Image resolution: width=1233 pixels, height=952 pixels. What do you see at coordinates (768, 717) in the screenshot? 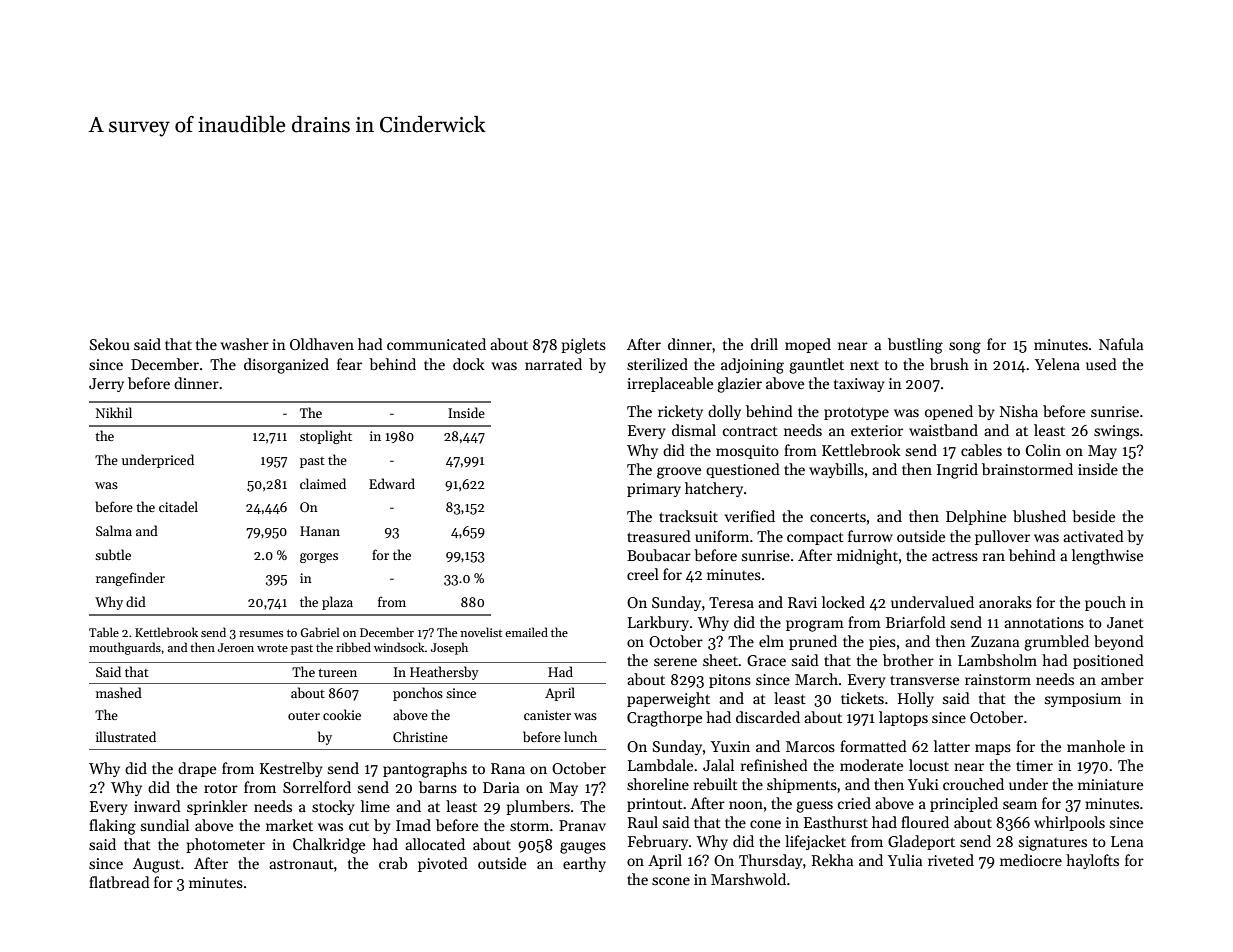
I see `discarded` at bounding box center [768, 717].
